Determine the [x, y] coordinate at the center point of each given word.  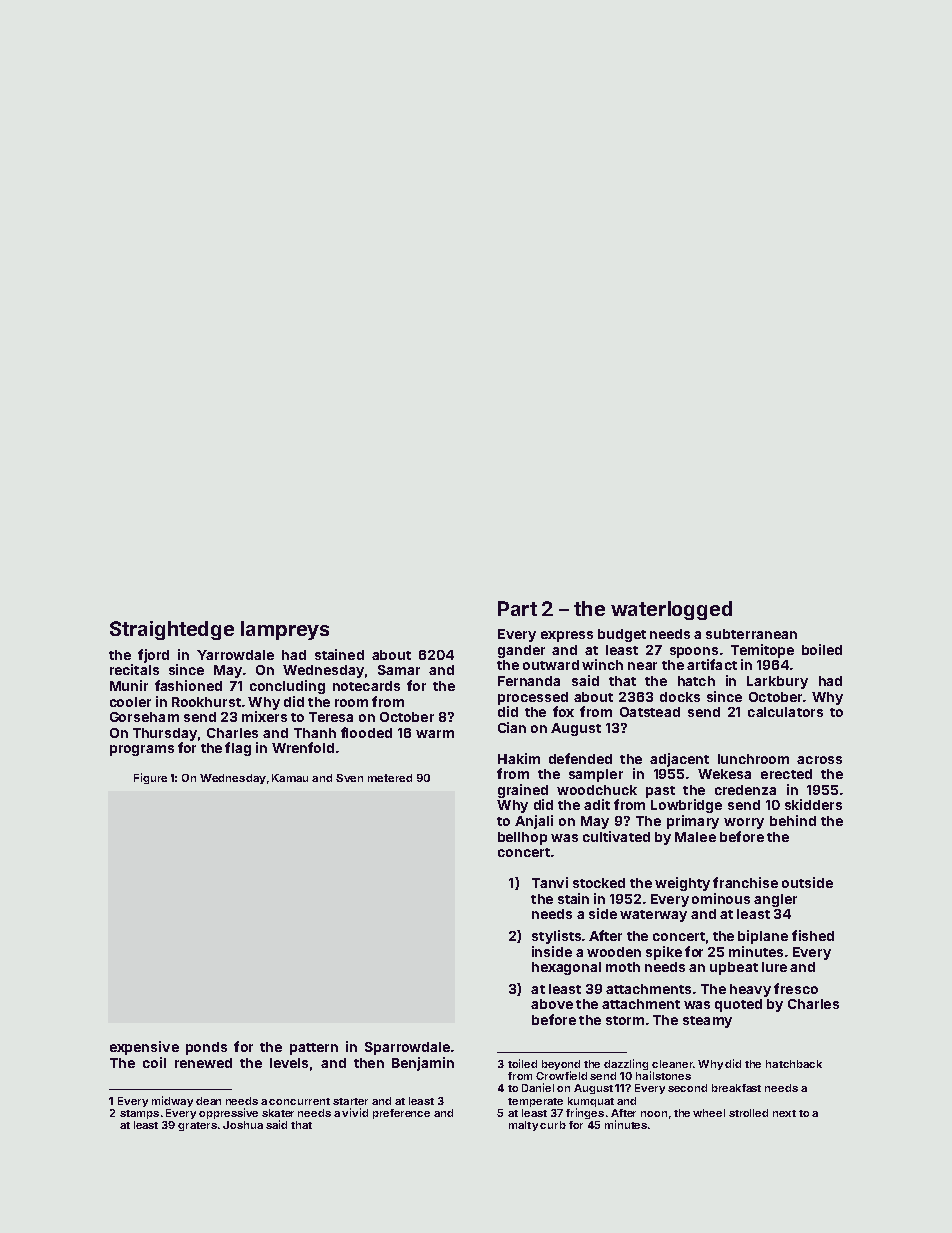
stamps [139, 1114]
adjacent [679, 760]
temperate [535, 1102]
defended [580, 758]
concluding [287, 687]
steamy [707, 1022]
